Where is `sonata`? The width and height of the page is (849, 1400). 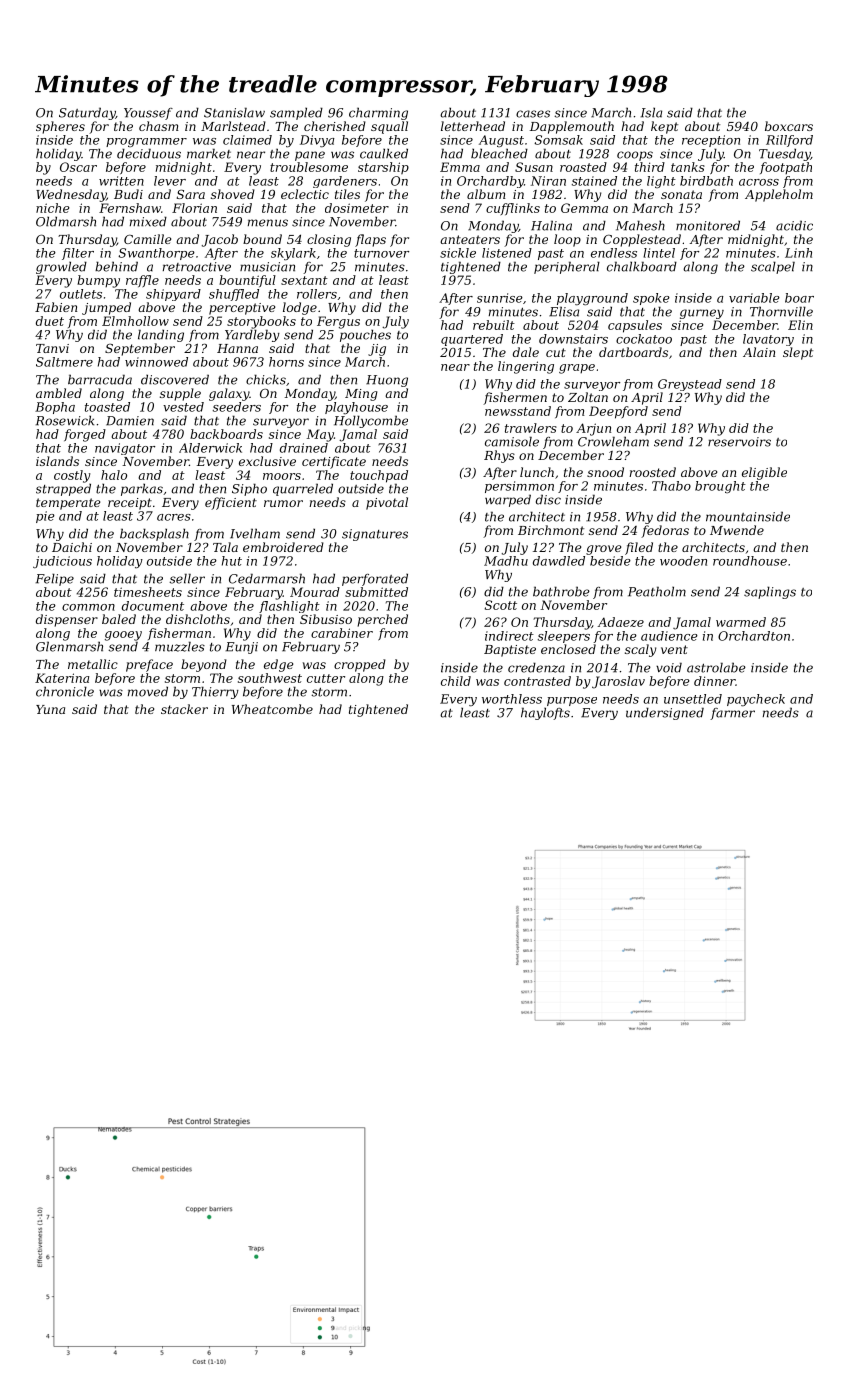 sonata is located at coordinates (681, 194).
